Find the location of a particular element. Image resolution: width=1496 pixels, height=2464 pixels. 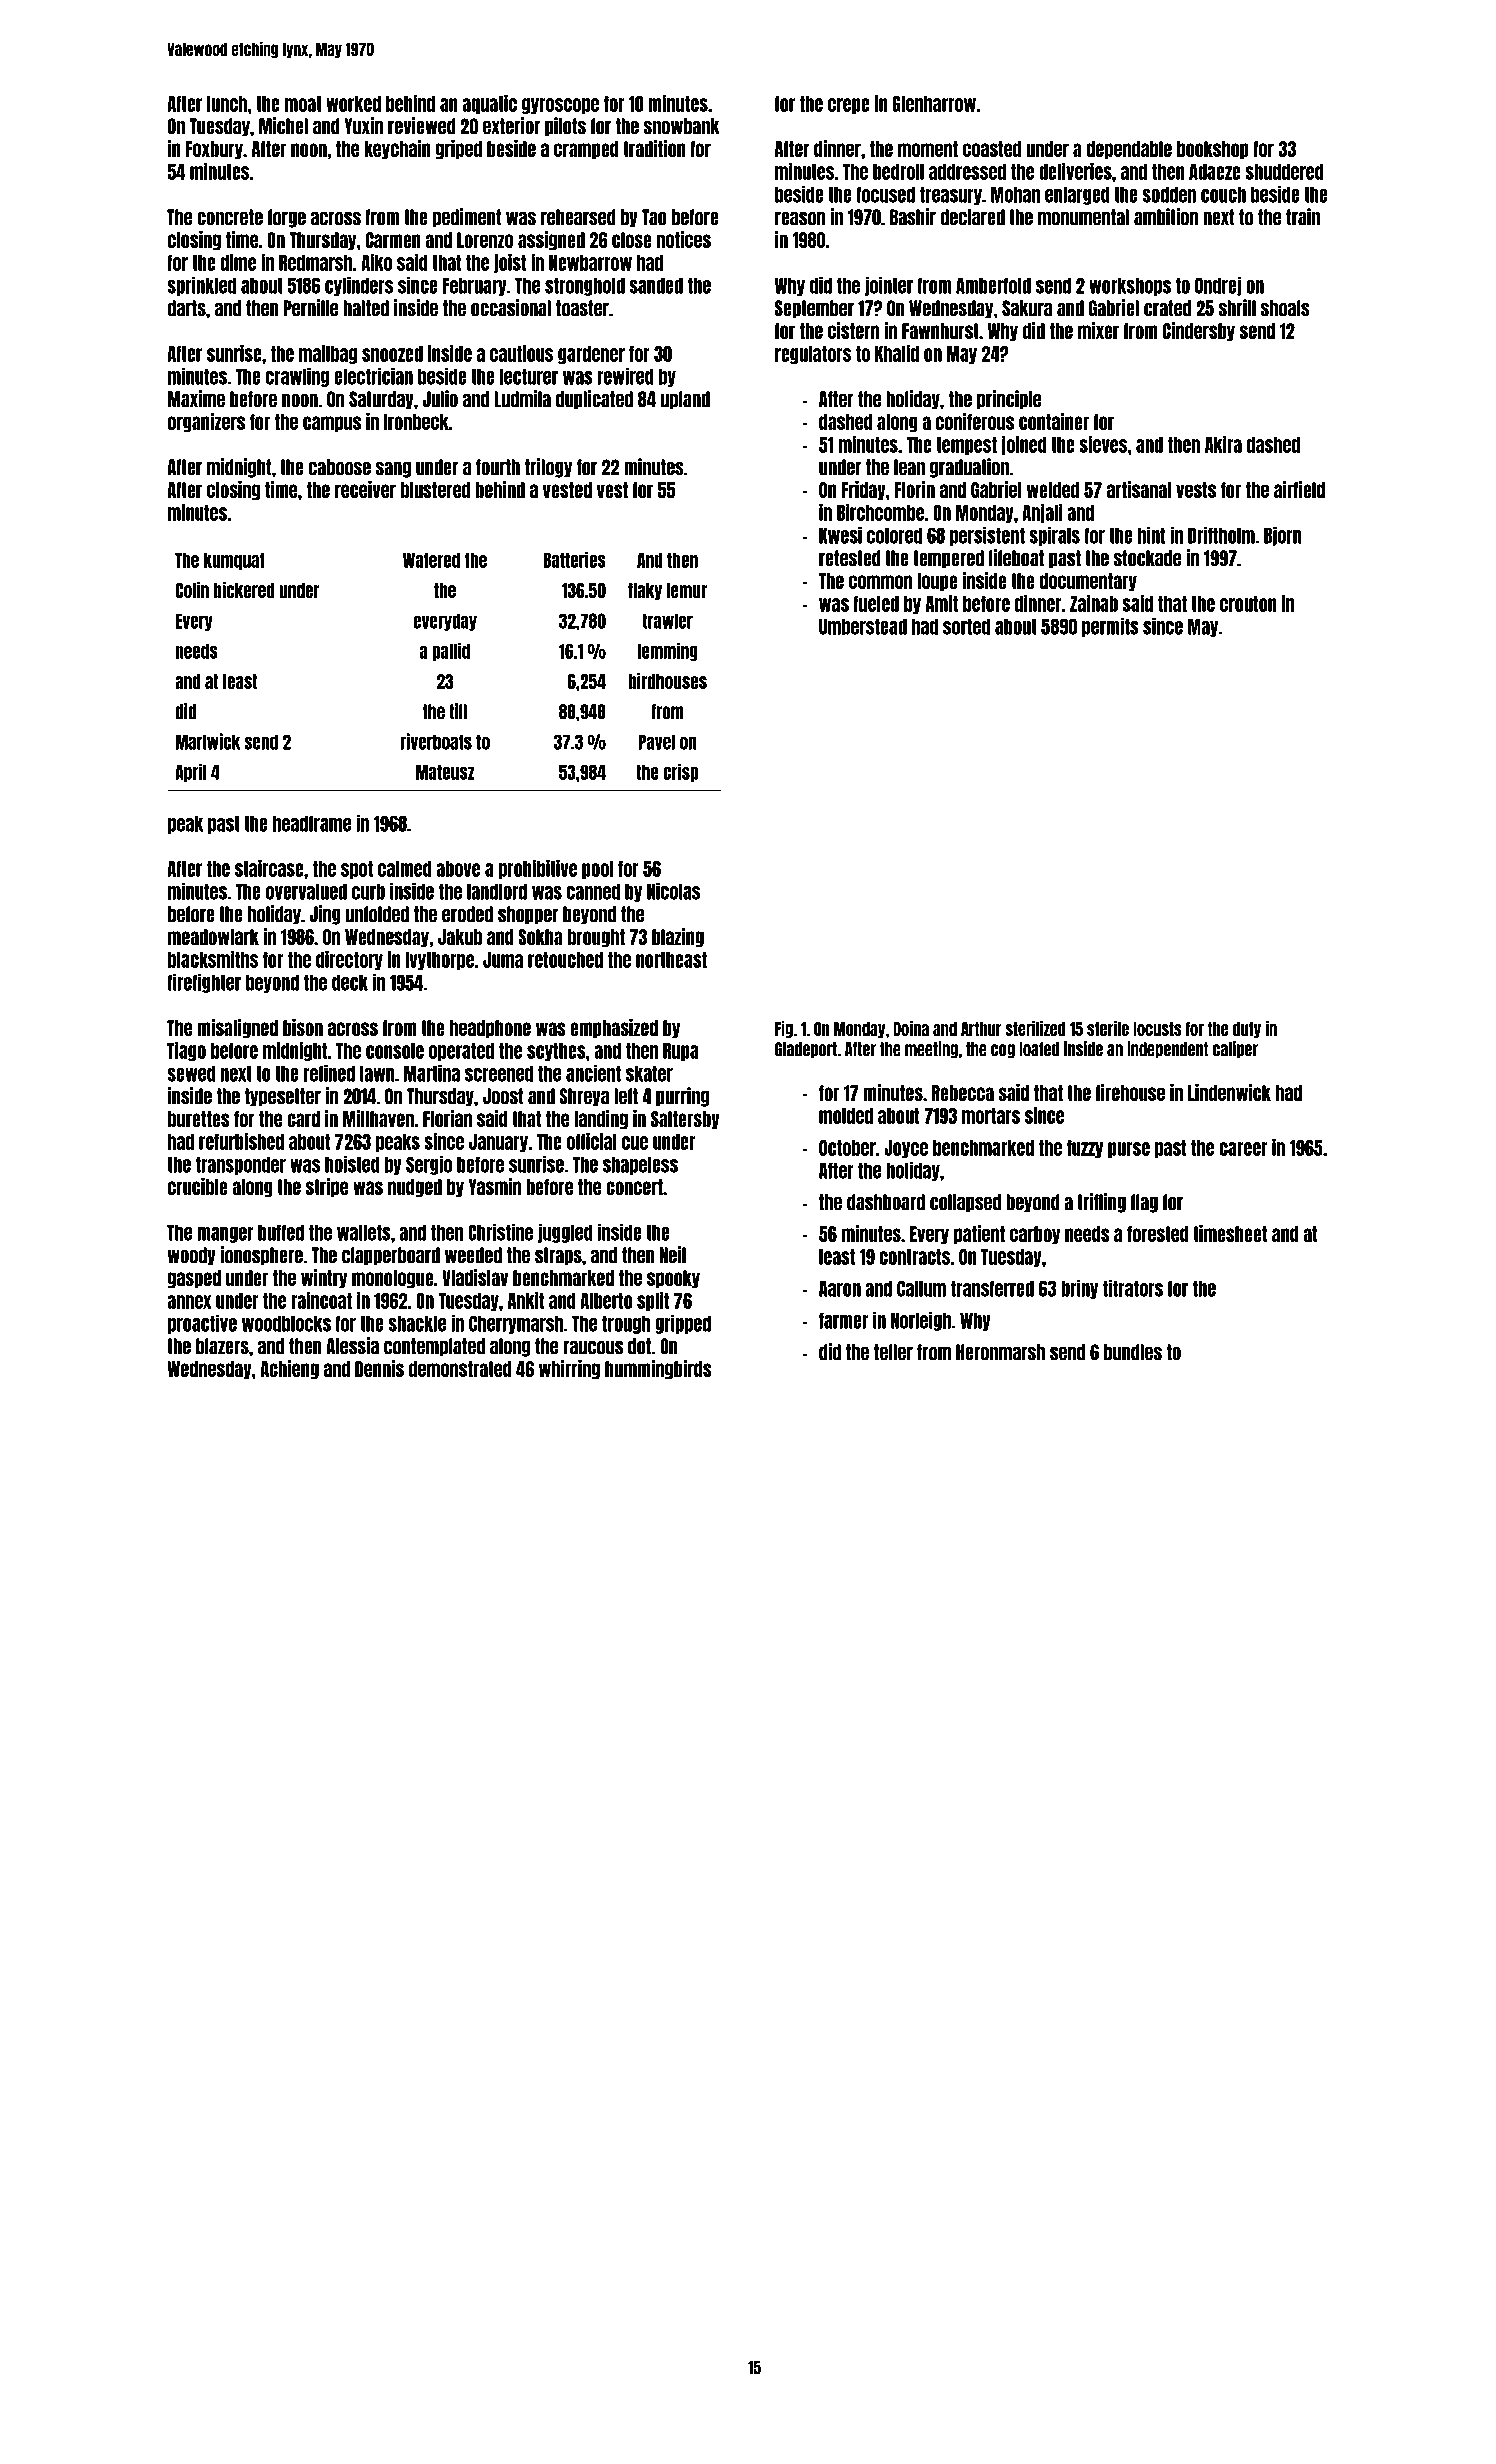

Batteries is located at coordinates (574, 559).
